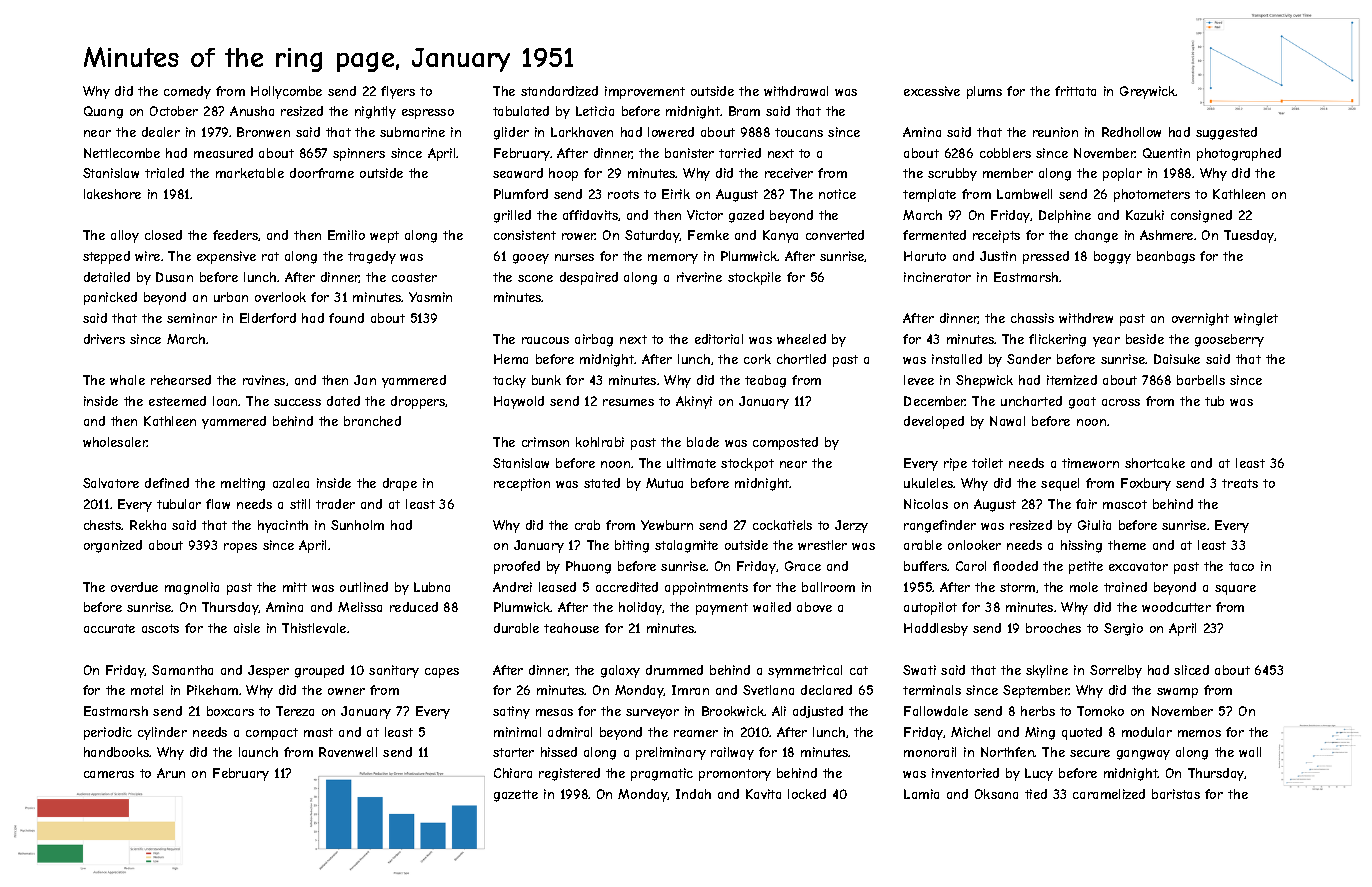  Describe the element at coordinates (108, 733) in the image. I see `periodic` at that location.
